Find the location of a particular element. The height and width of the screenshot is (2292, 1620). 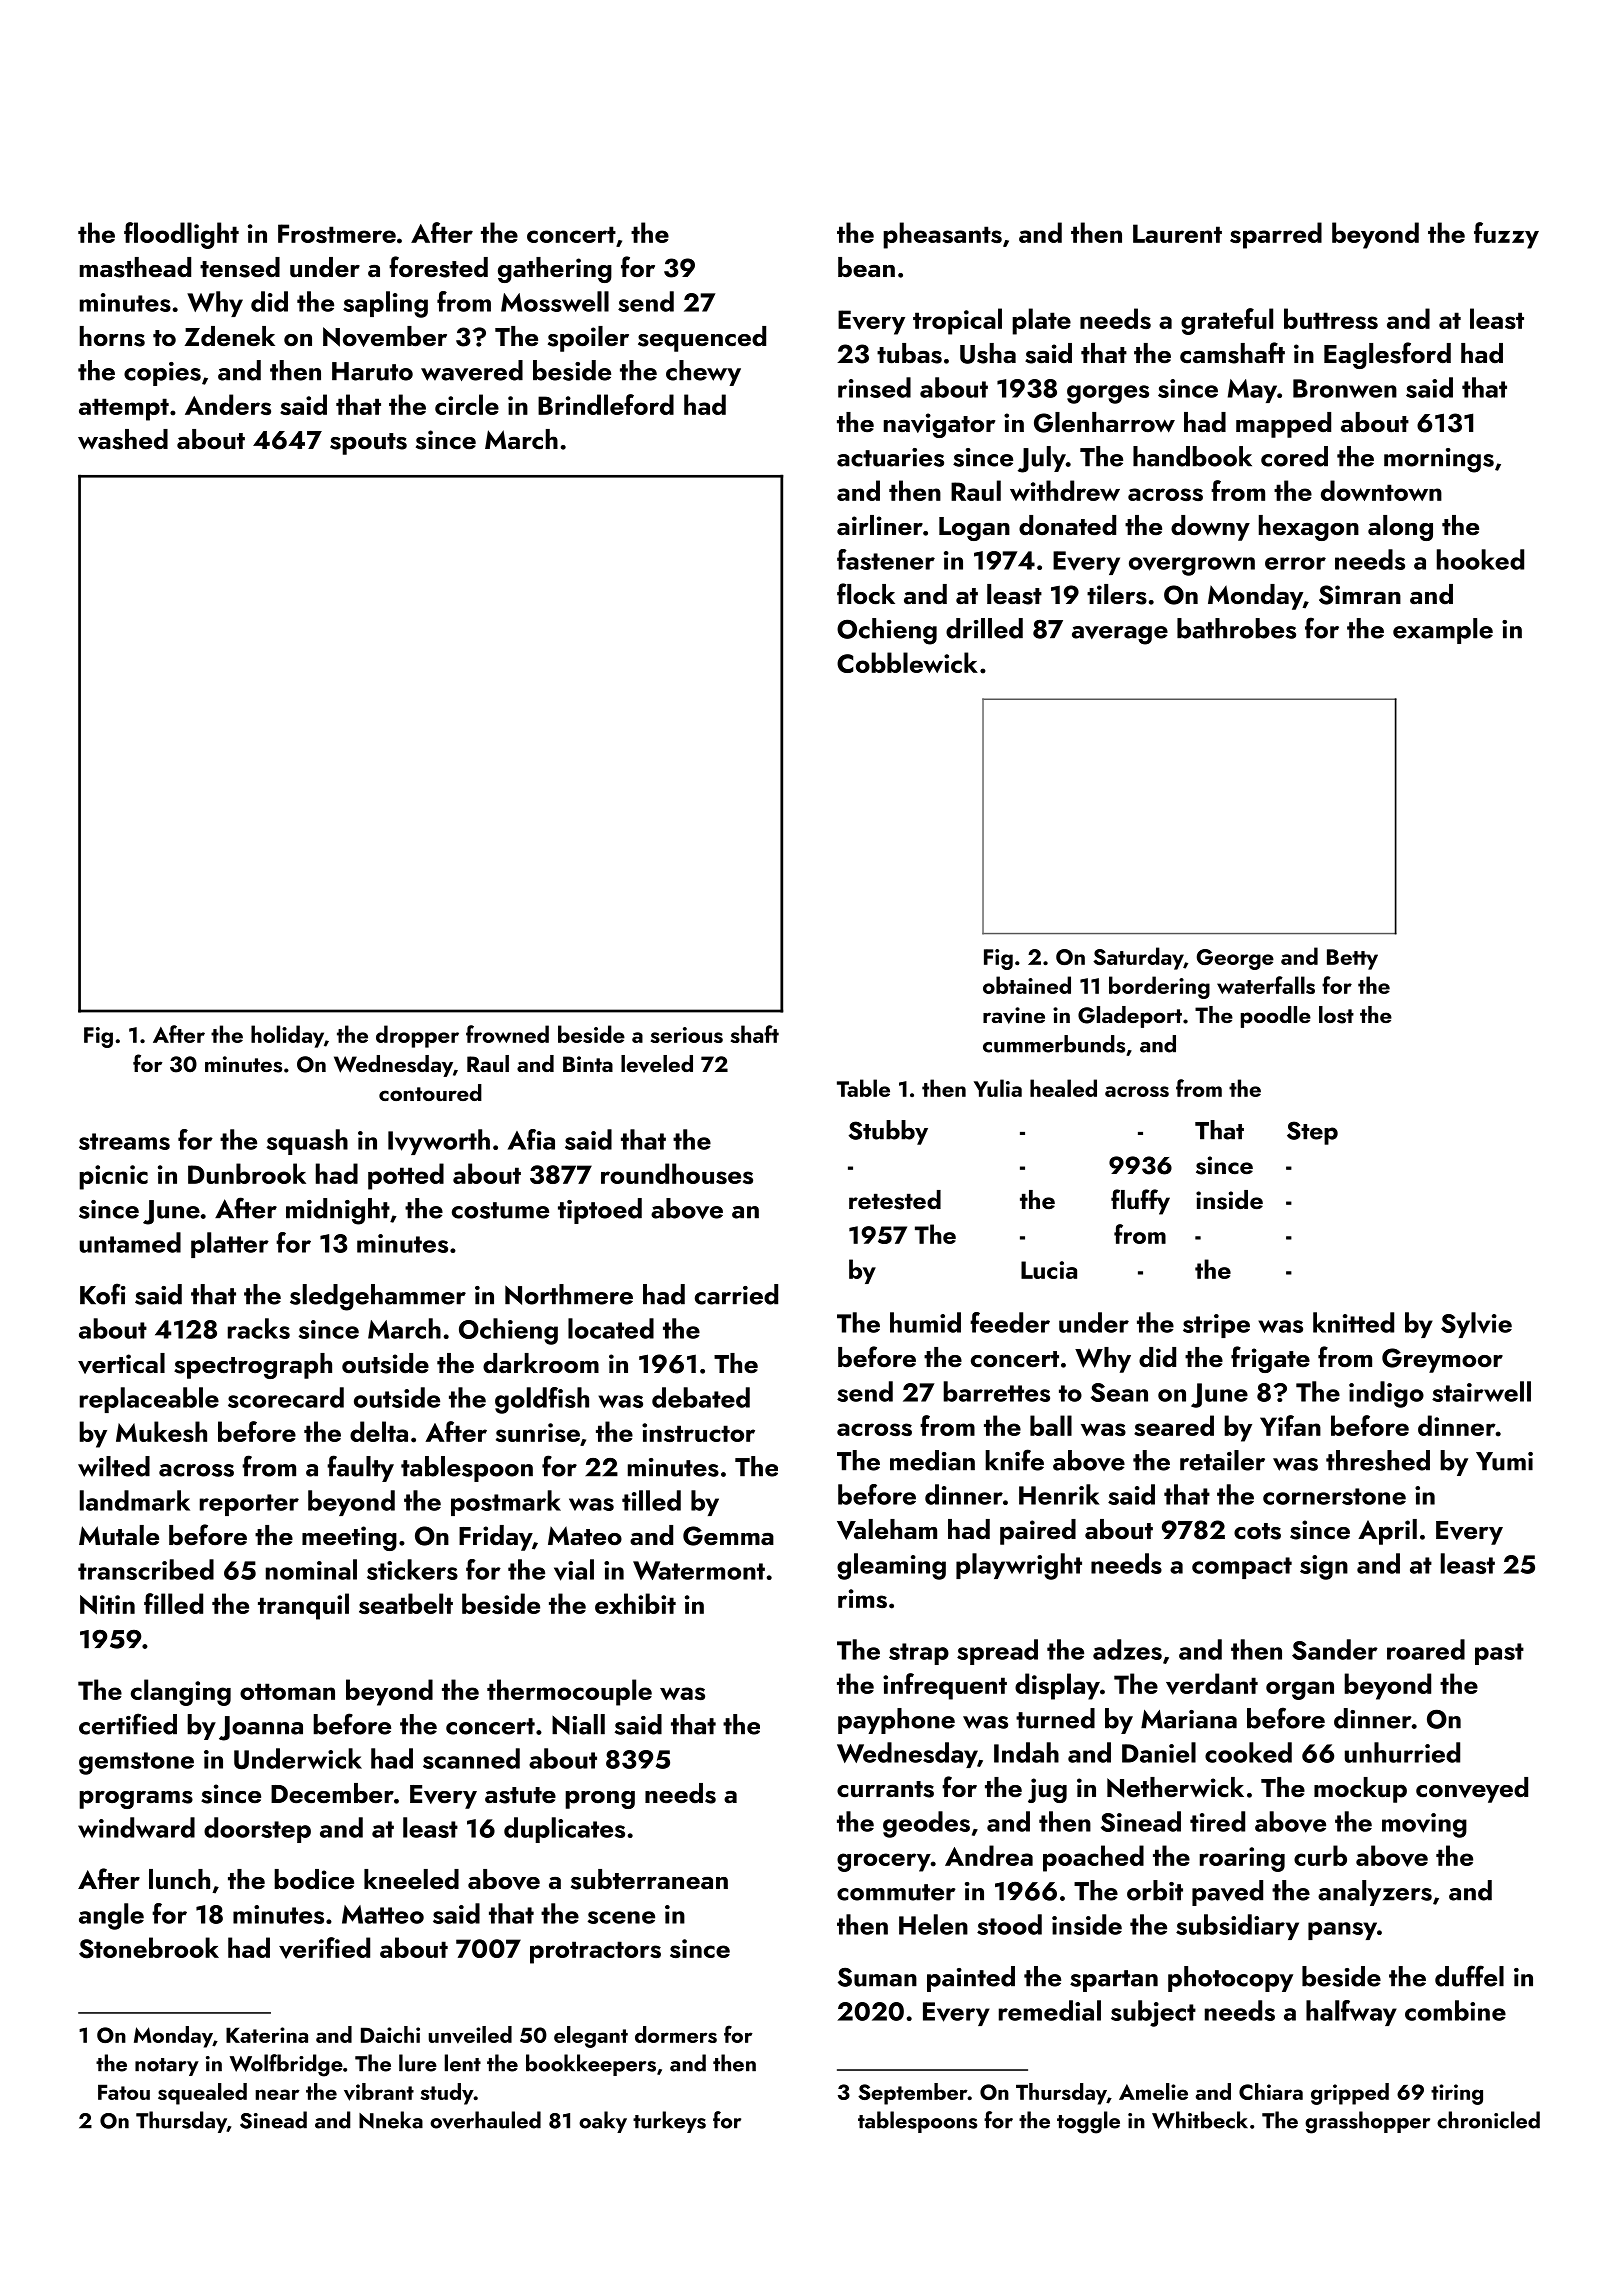

postmark is located at coordinates (506, 1503).
